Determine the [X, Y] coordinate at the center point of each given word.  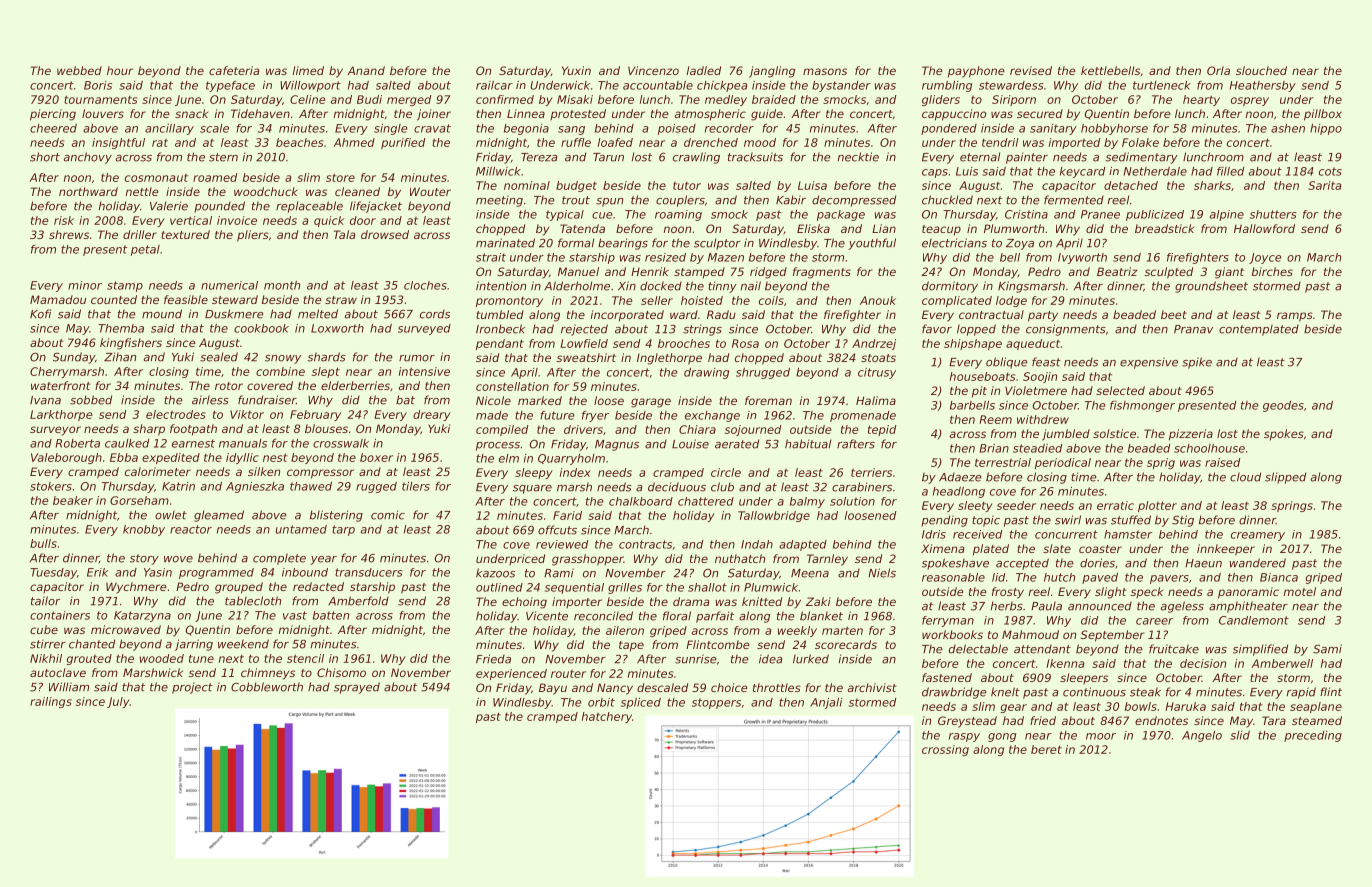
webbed [79, 70]
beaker [73, 500]
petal [145, 250]
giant [1229, 273]
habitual [808, 444]
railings [51, 702]
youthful [872, 244]
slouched [1261, 70]
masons [825, 71]
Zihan [120, 357]
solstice [1114, 433]
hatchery [607, 717]
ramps [1295, 317]
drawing [706, 373]
